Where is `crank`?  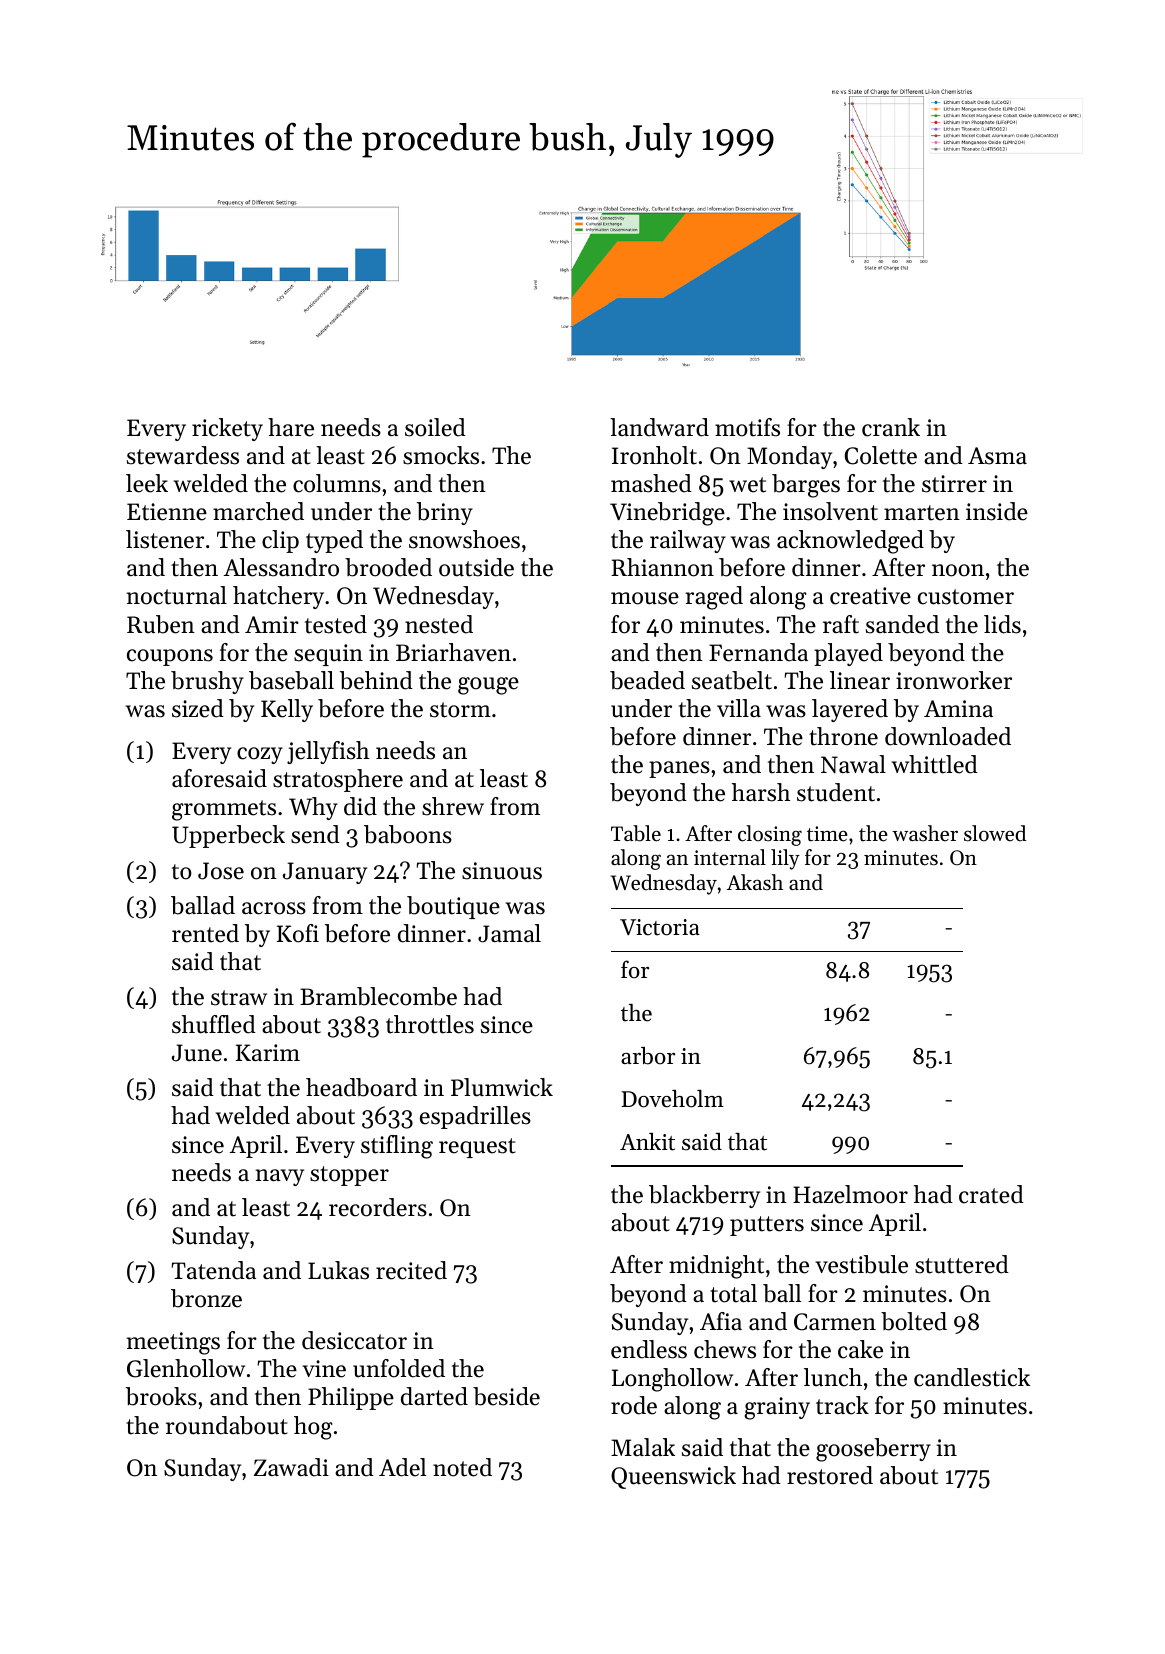
crank is located at coordinates (891, 427).
